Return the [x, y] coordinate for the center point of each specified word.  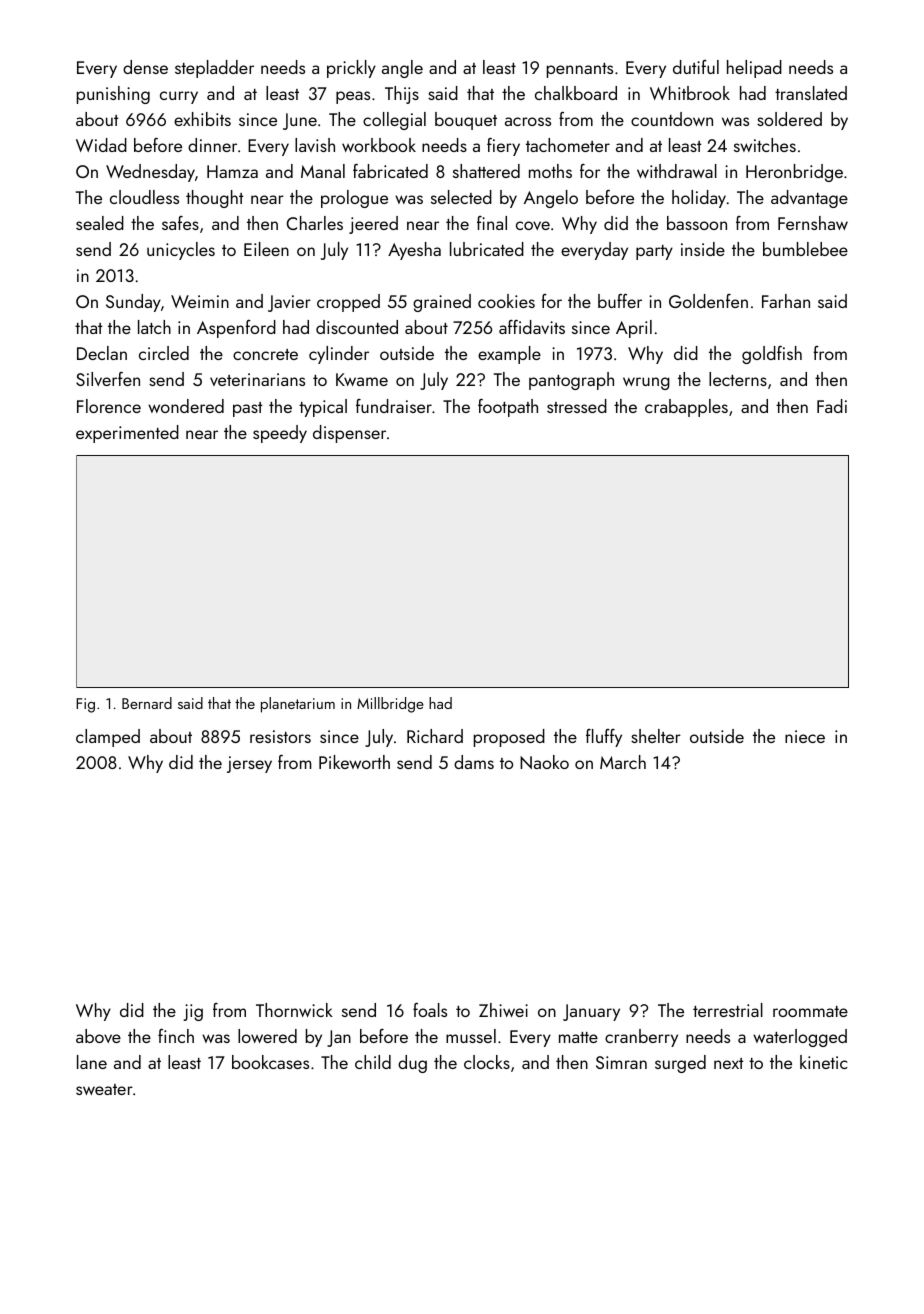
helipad [754, 69]
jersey [249, 764]
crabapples [686, 408]
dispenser [349, 434]
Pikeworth [354, 762]
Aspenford [236, 329]
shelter [656, 736]
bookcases [270, 1062]
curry [179, 97]
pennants [580, 70]
